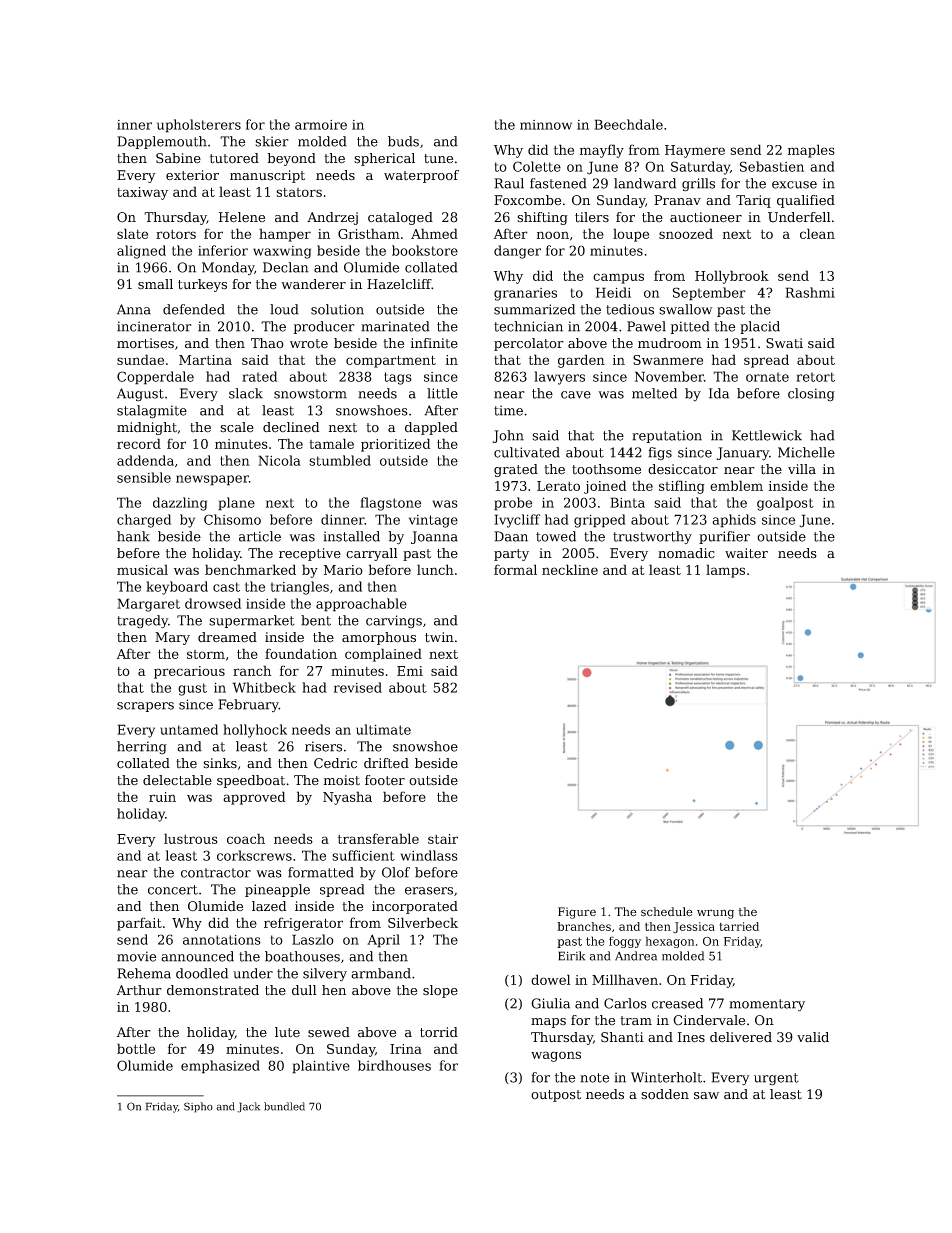  What do you see at coordinates (556, 1096) in the screenshot?
I see `outpost` at bounding box center [556, 1096].
